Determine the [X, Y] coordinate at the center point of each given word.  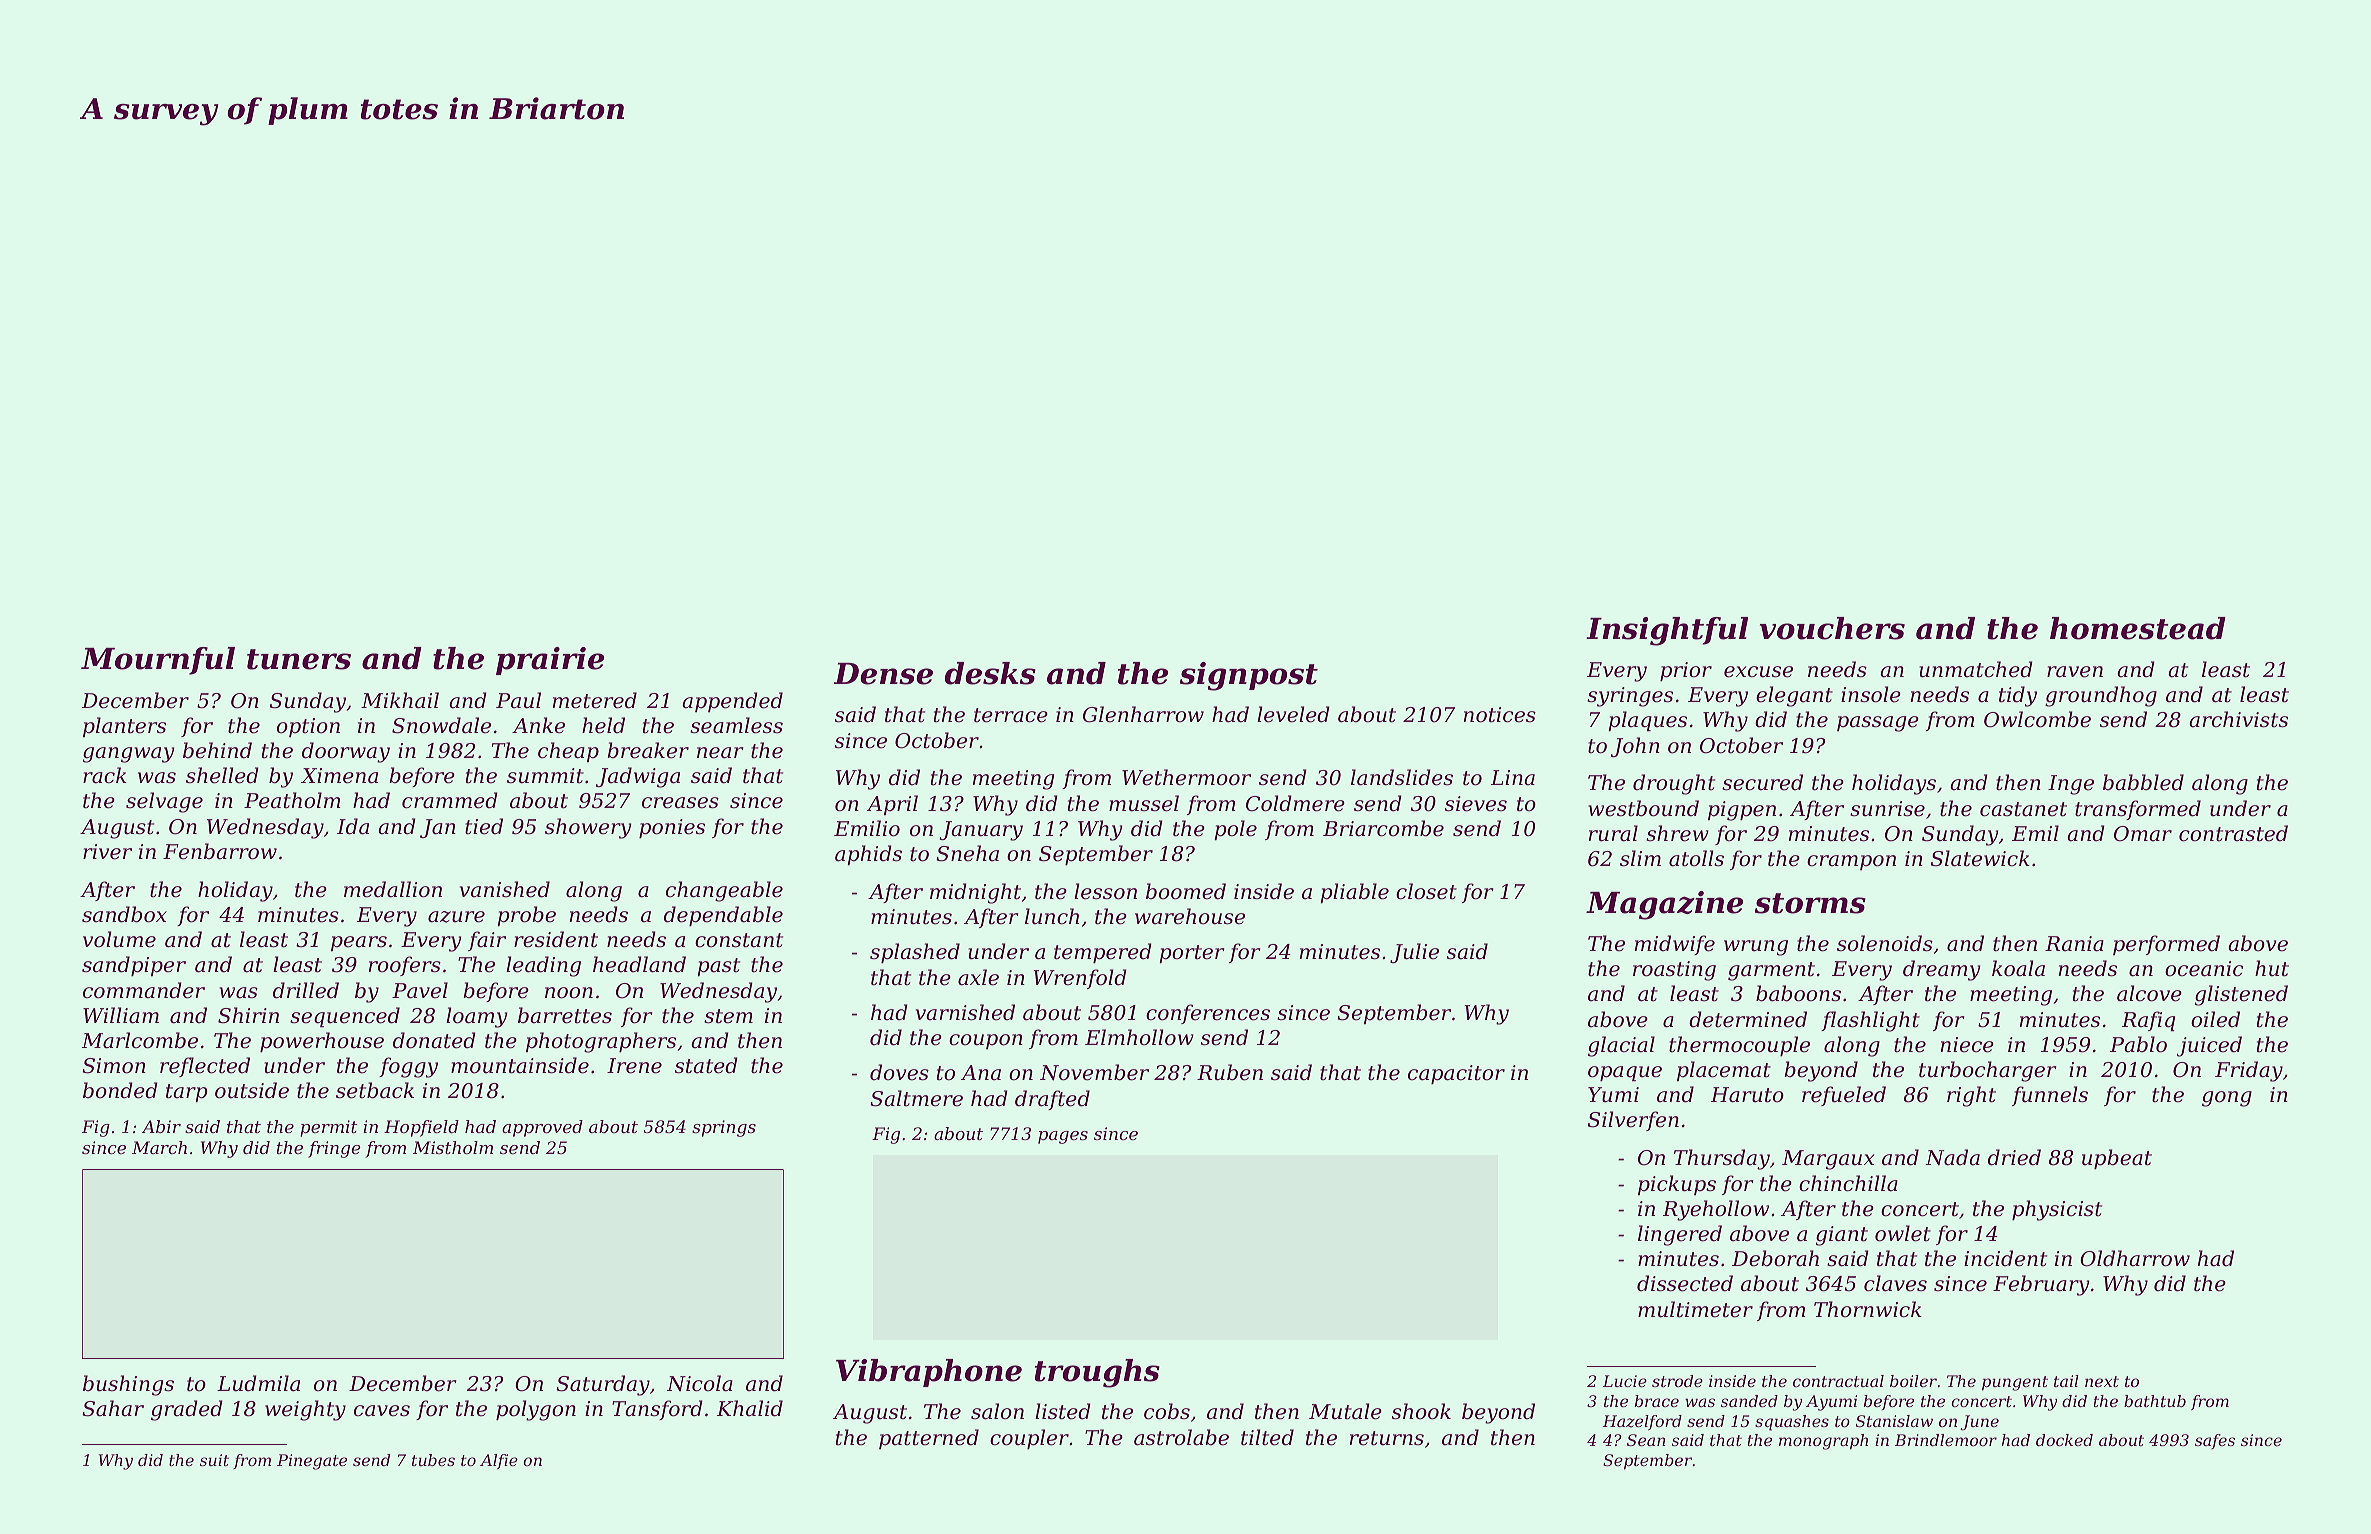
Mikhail [400, 700]
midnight [975, 893]
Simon [114, 1066]
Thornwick [1868, 1309]
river [107, 852]
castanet [2023, 809]
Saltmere [916, 1098]
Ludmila [258, 1383]
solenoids [1885, 943]
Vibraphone [929, 1373]
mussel [1144, 803]
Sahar [113, 1408]
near [720, 753]
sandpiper [134, 966]
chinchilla [1848, 1183]
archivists [2238, 719]
